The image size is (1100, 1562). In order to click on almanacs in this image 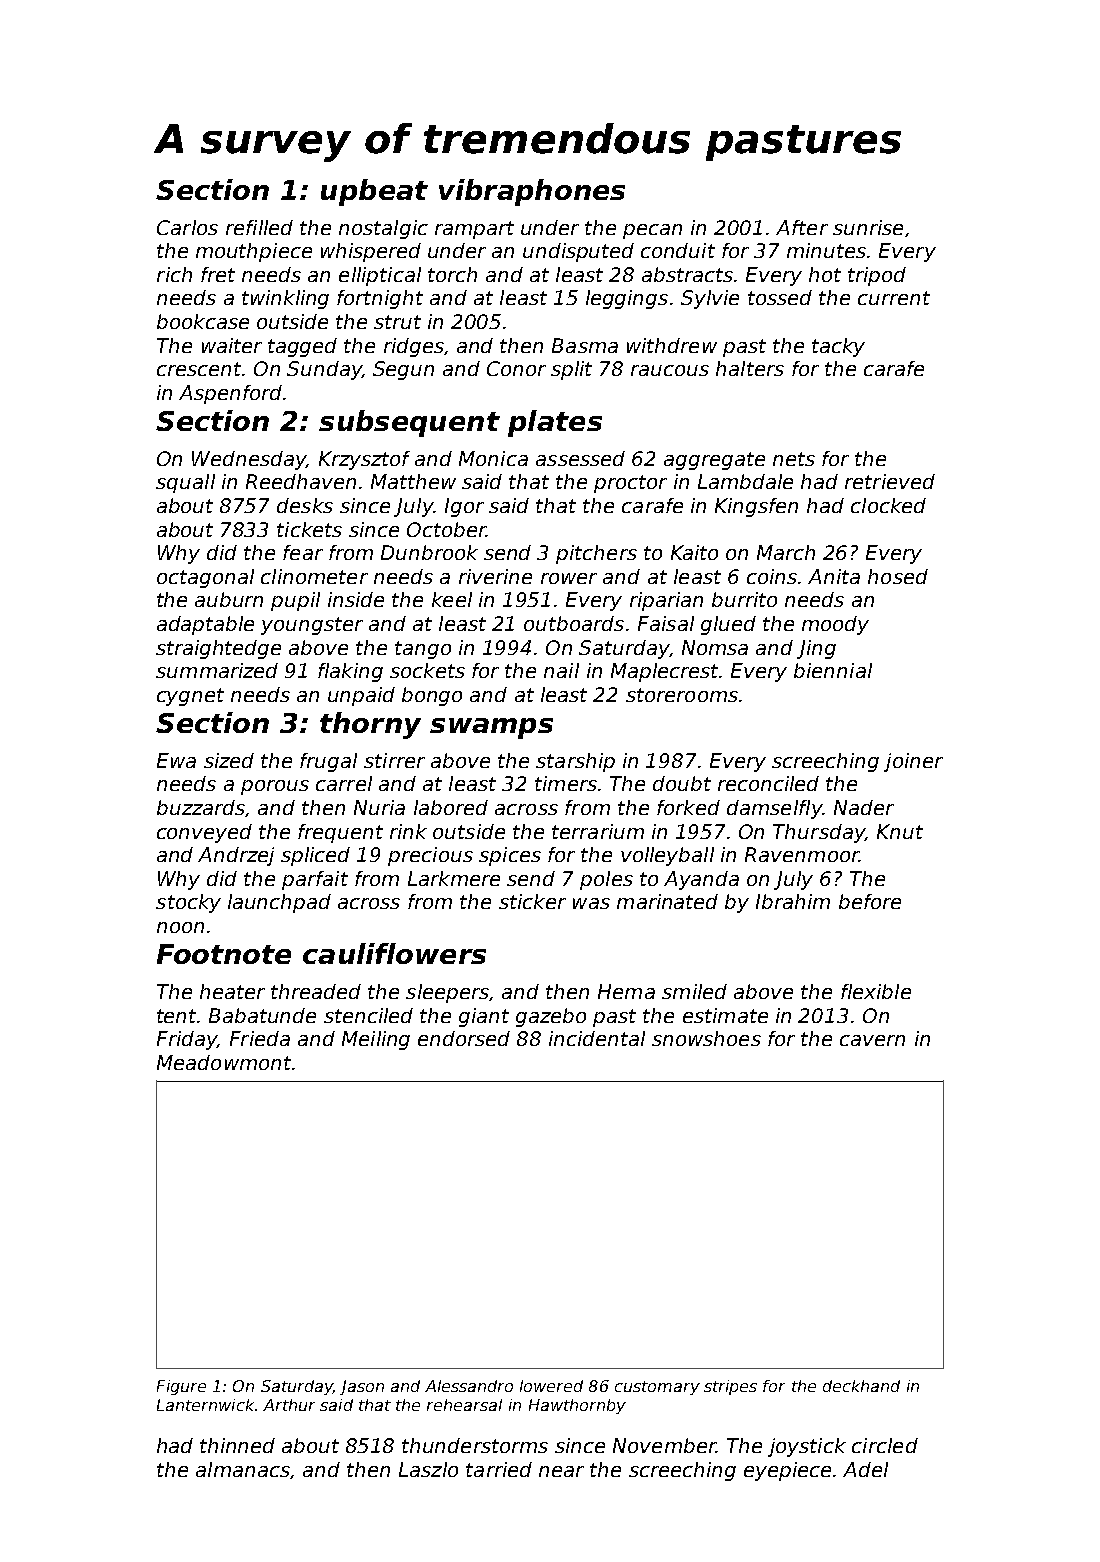, I will do `click(243, 1469)`.
